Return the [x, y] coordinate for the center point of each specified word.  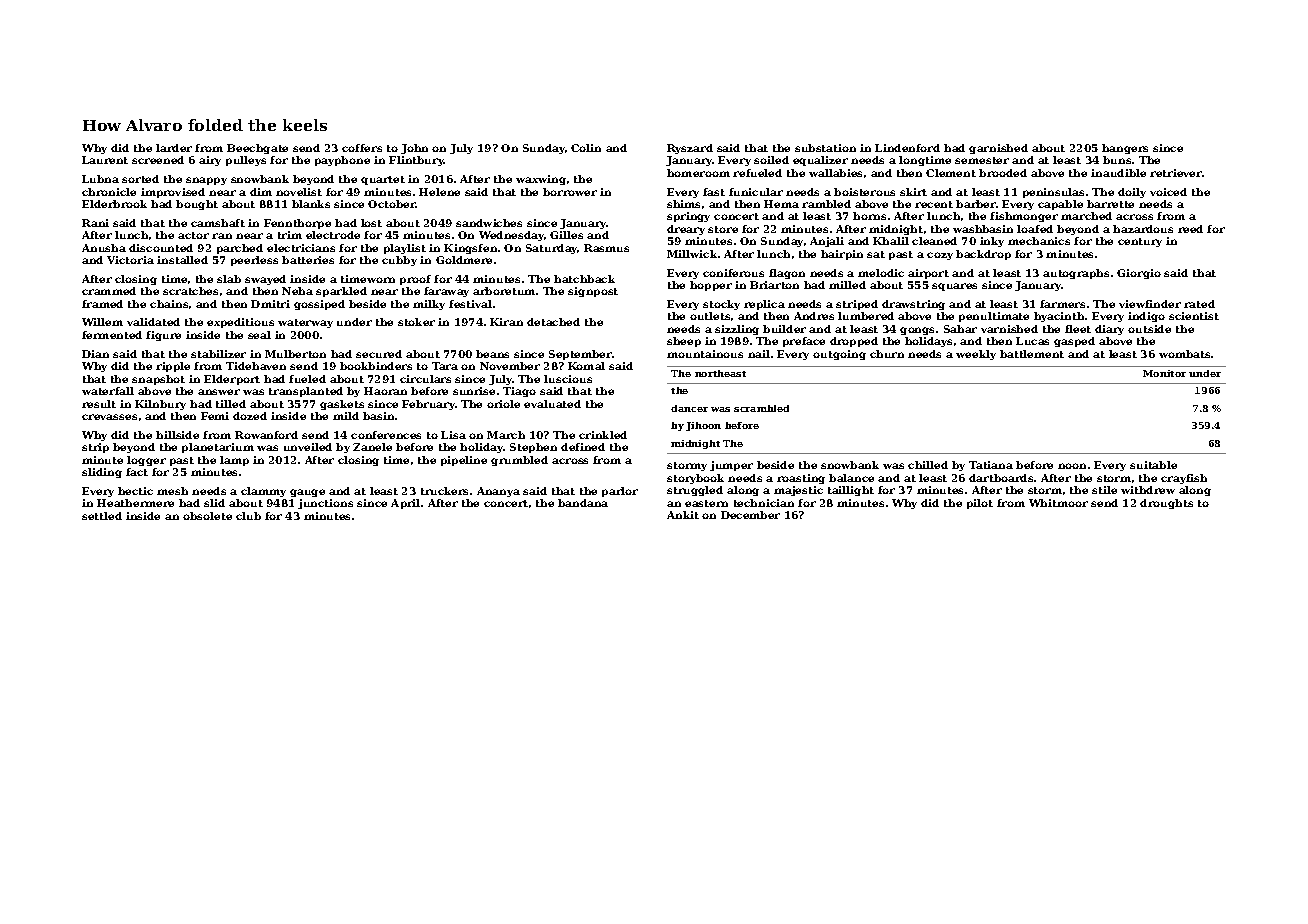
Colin [586, 148]
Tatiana [991, 465]
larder [174, 148]
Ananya [498, 492]
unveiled [308, 447]
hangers [1125, 149]
